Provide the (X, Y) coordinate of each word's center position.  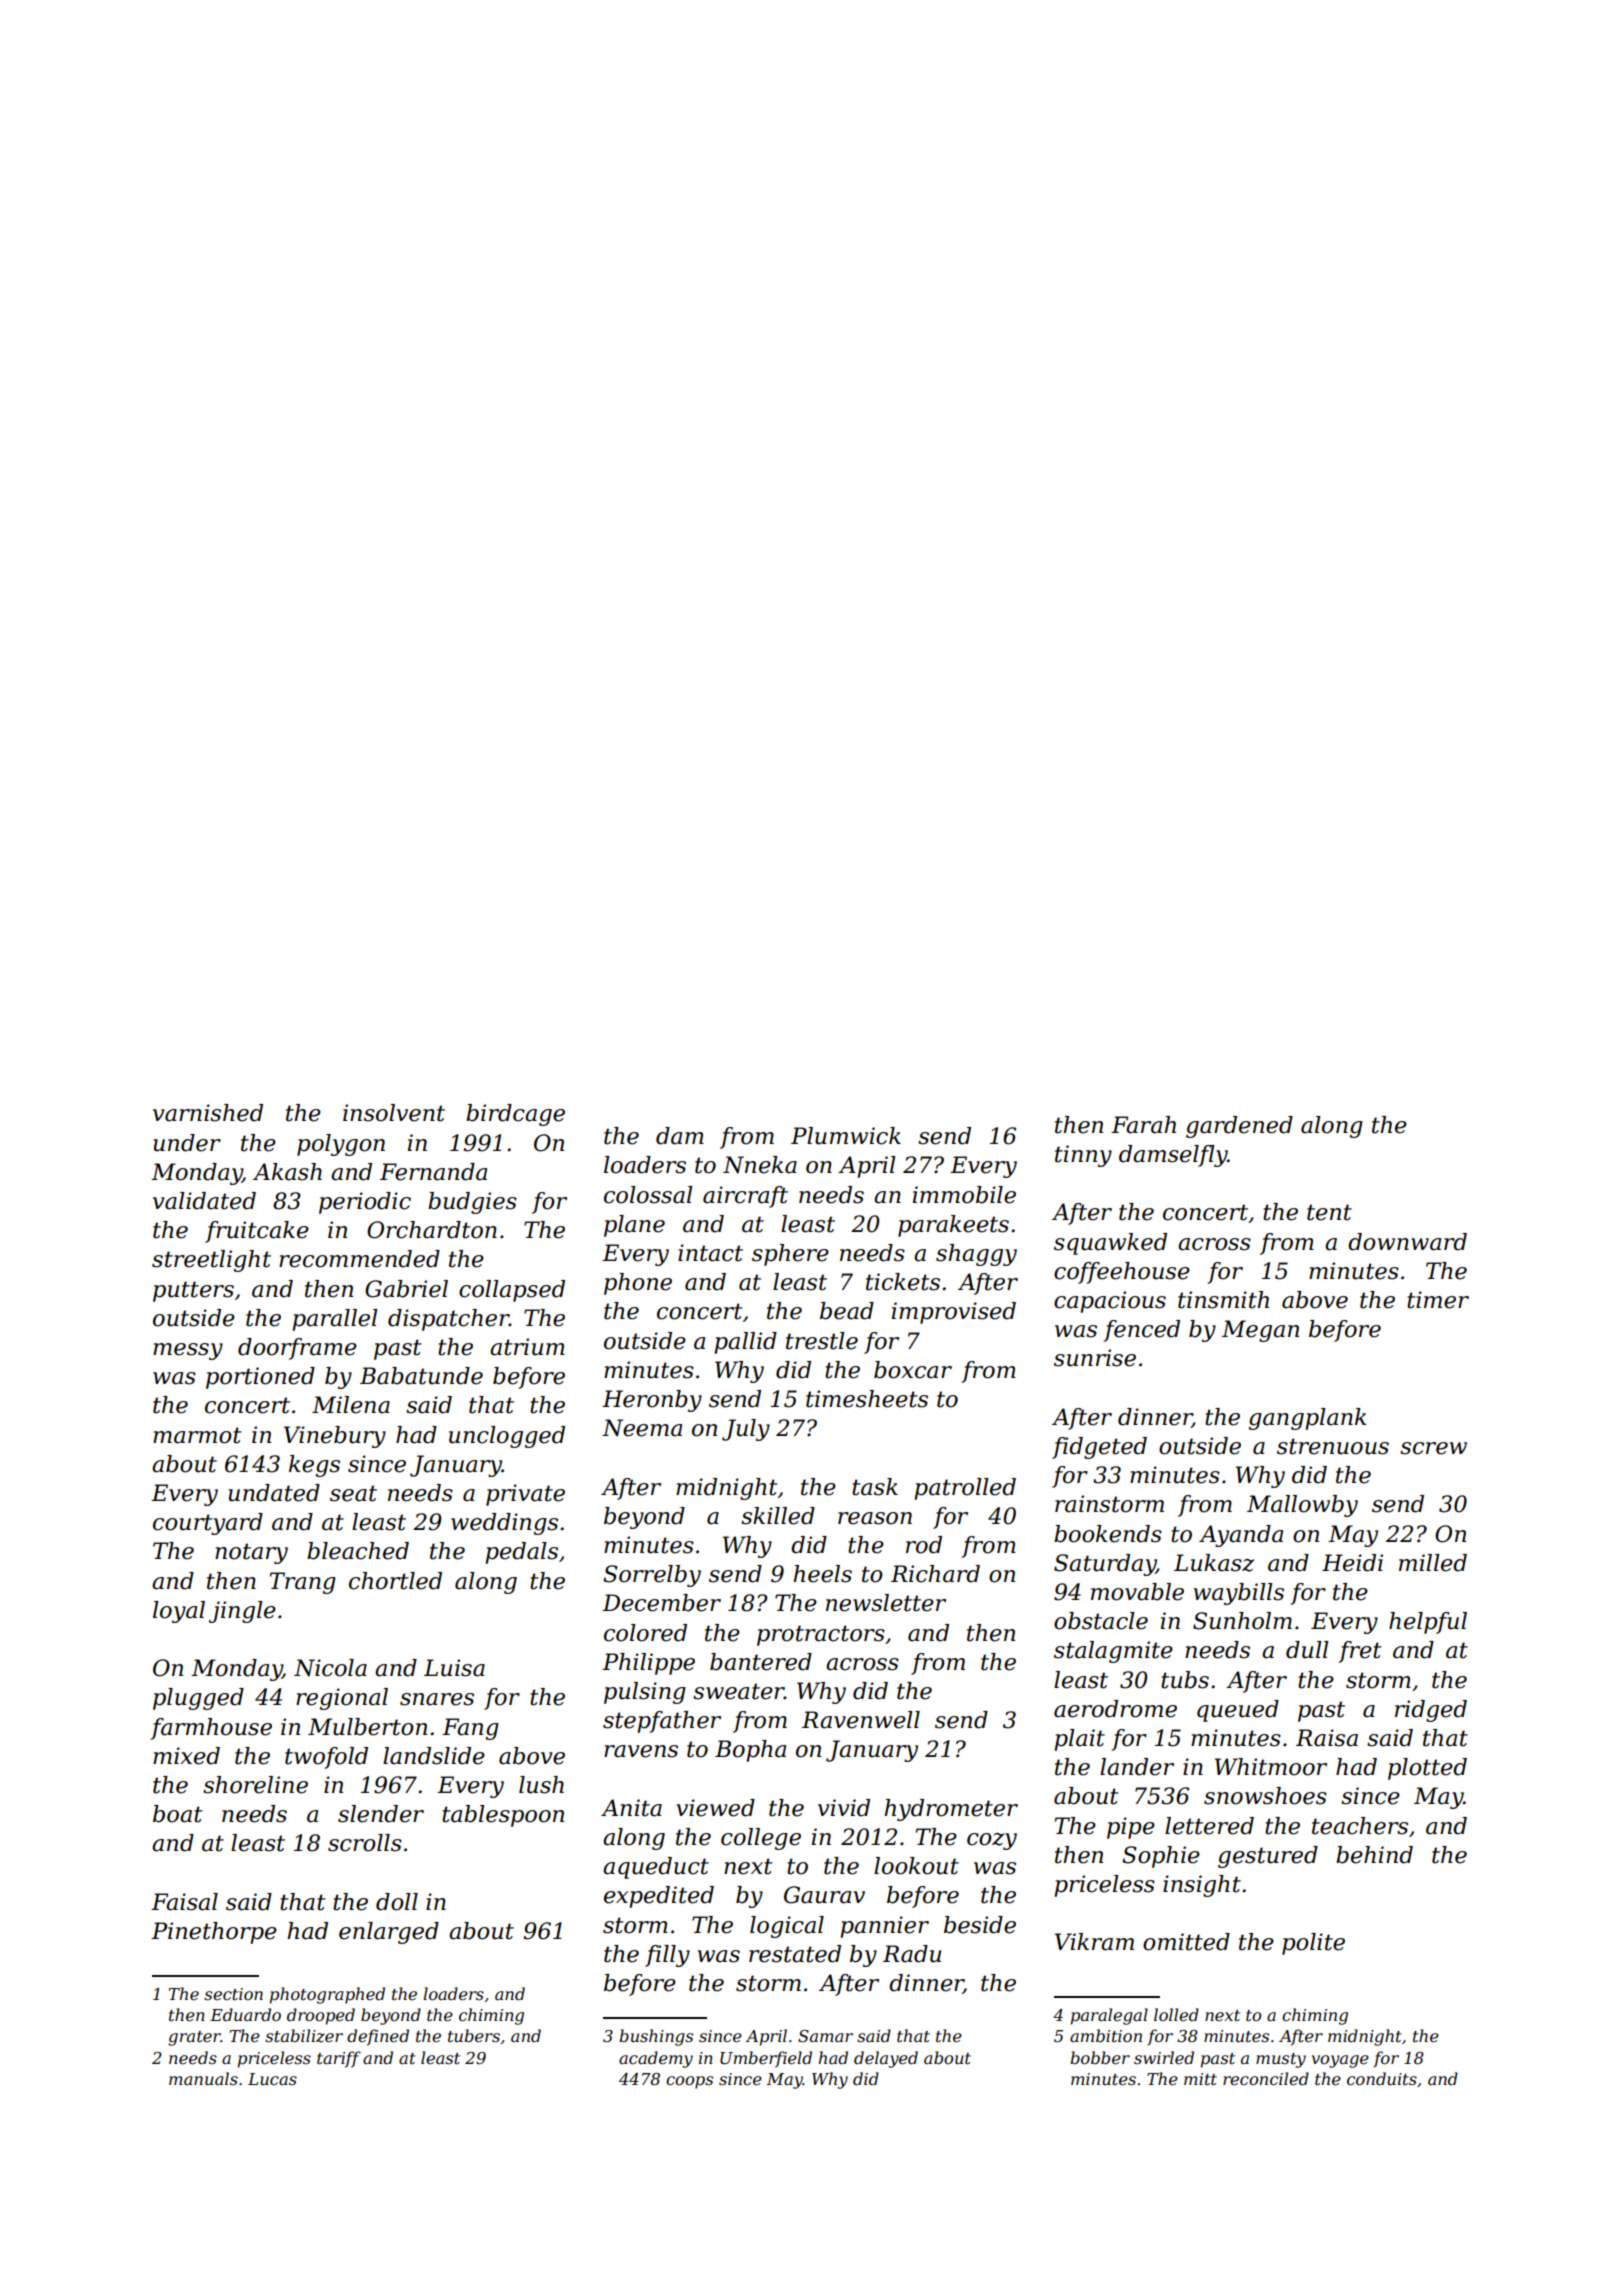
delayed (886, 2059)
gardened (1239, 1127)
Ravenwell (861, 1720)
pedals (522, 1553)
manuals (203, 2078)
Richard (935, 1574)
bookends (1108, 1534)
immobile (964, 1195)
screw (1433, 1448)
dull (1307, 1650)
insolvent (394, 1113)
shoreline (255, 1785)
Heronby (652, 1401)
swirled (1164, 2057)
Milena (351, 1405)
